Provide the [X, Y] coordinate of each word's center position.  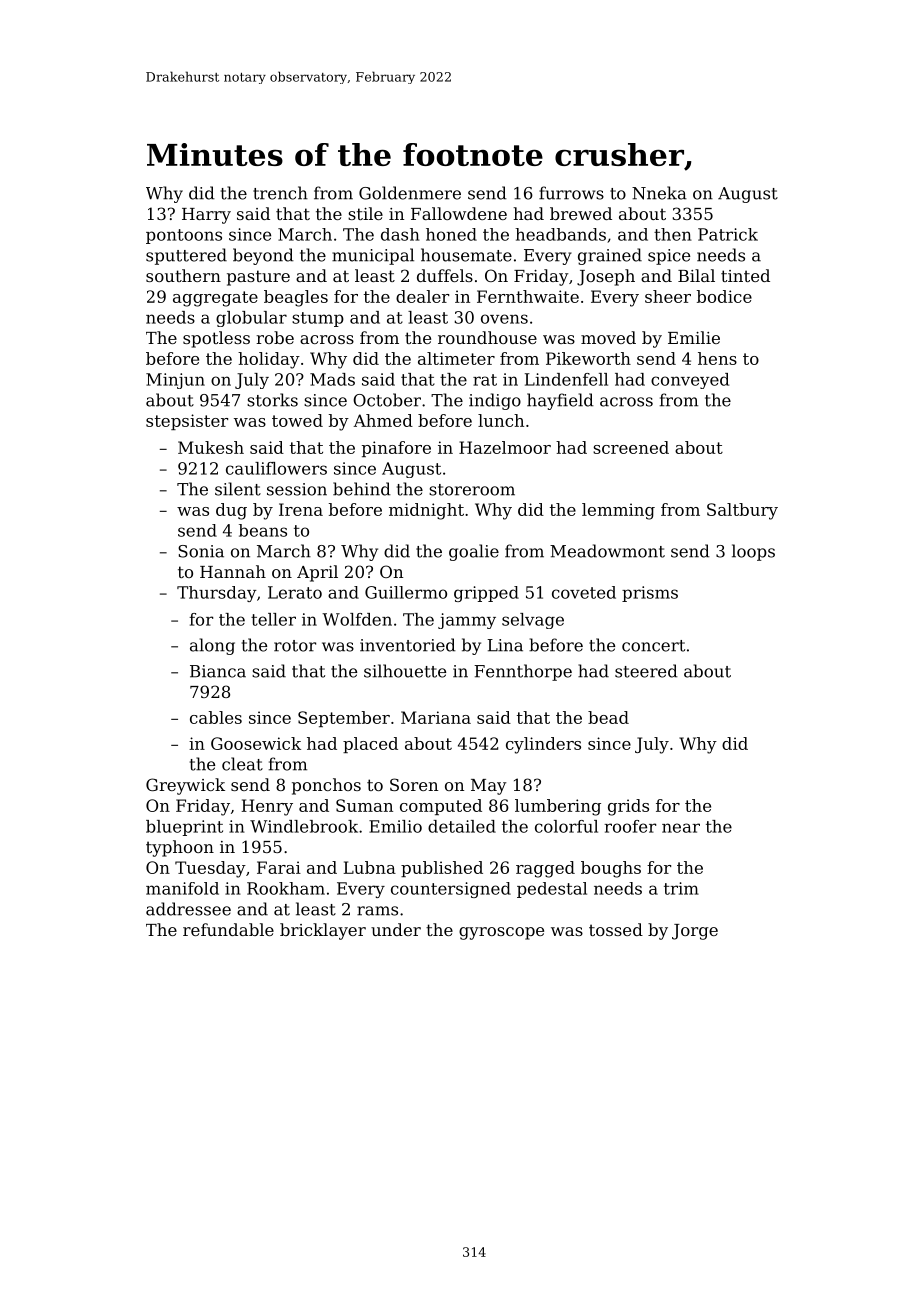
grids [628, 807]
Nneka [659, 193]
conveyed [690, 381]
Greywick [185, 786]
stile [365, 213]
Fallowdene [459, 213]
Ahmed [383, 420]
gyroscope [501, 933]
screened [631, 447]
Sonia [201, 551]
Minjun [175, 381]
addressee [188, 909]
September [344, 719]
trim [681, 888]
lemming [618, 511]
